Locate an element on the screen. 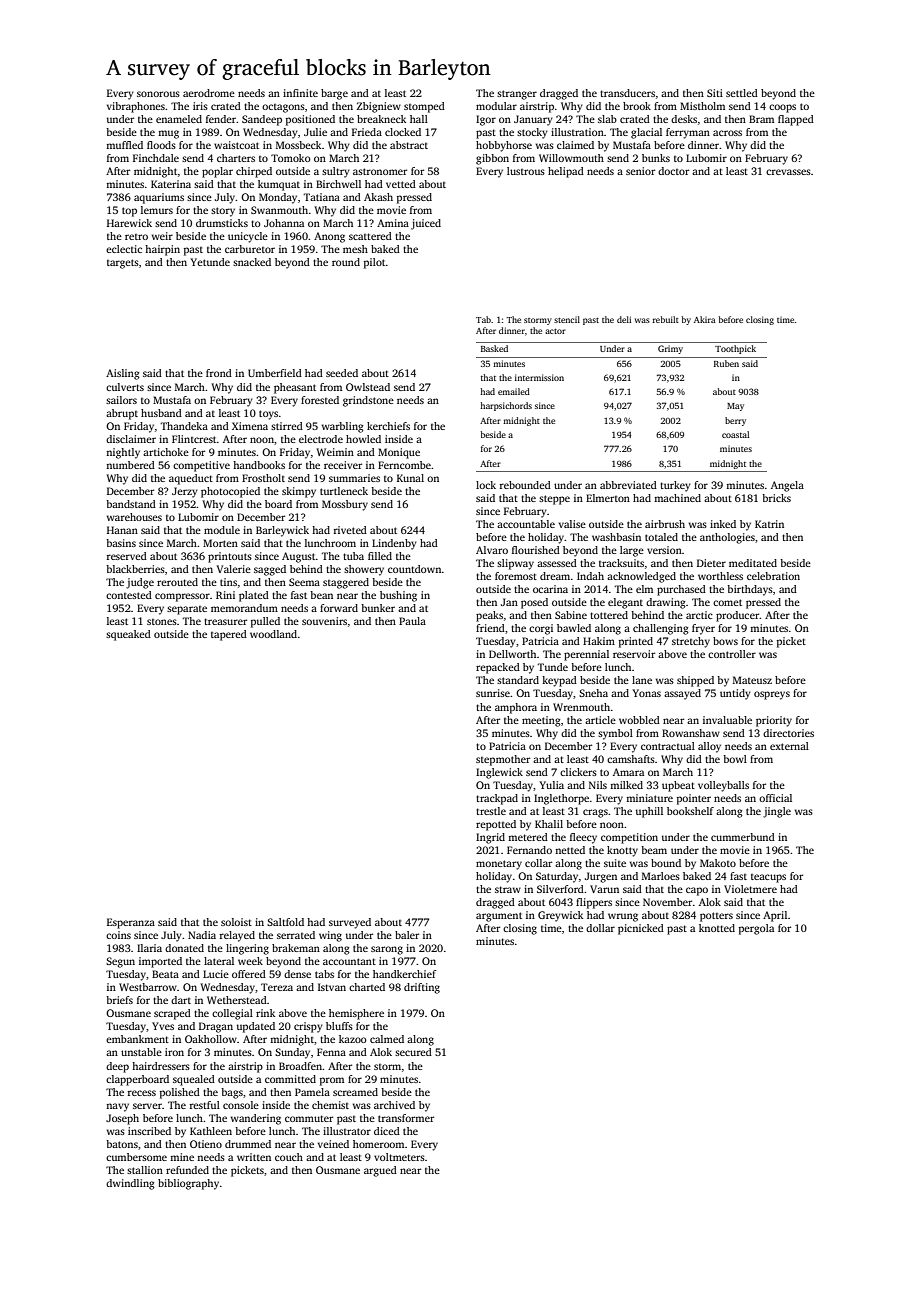  Angela is located at coordinates (787, 486).
